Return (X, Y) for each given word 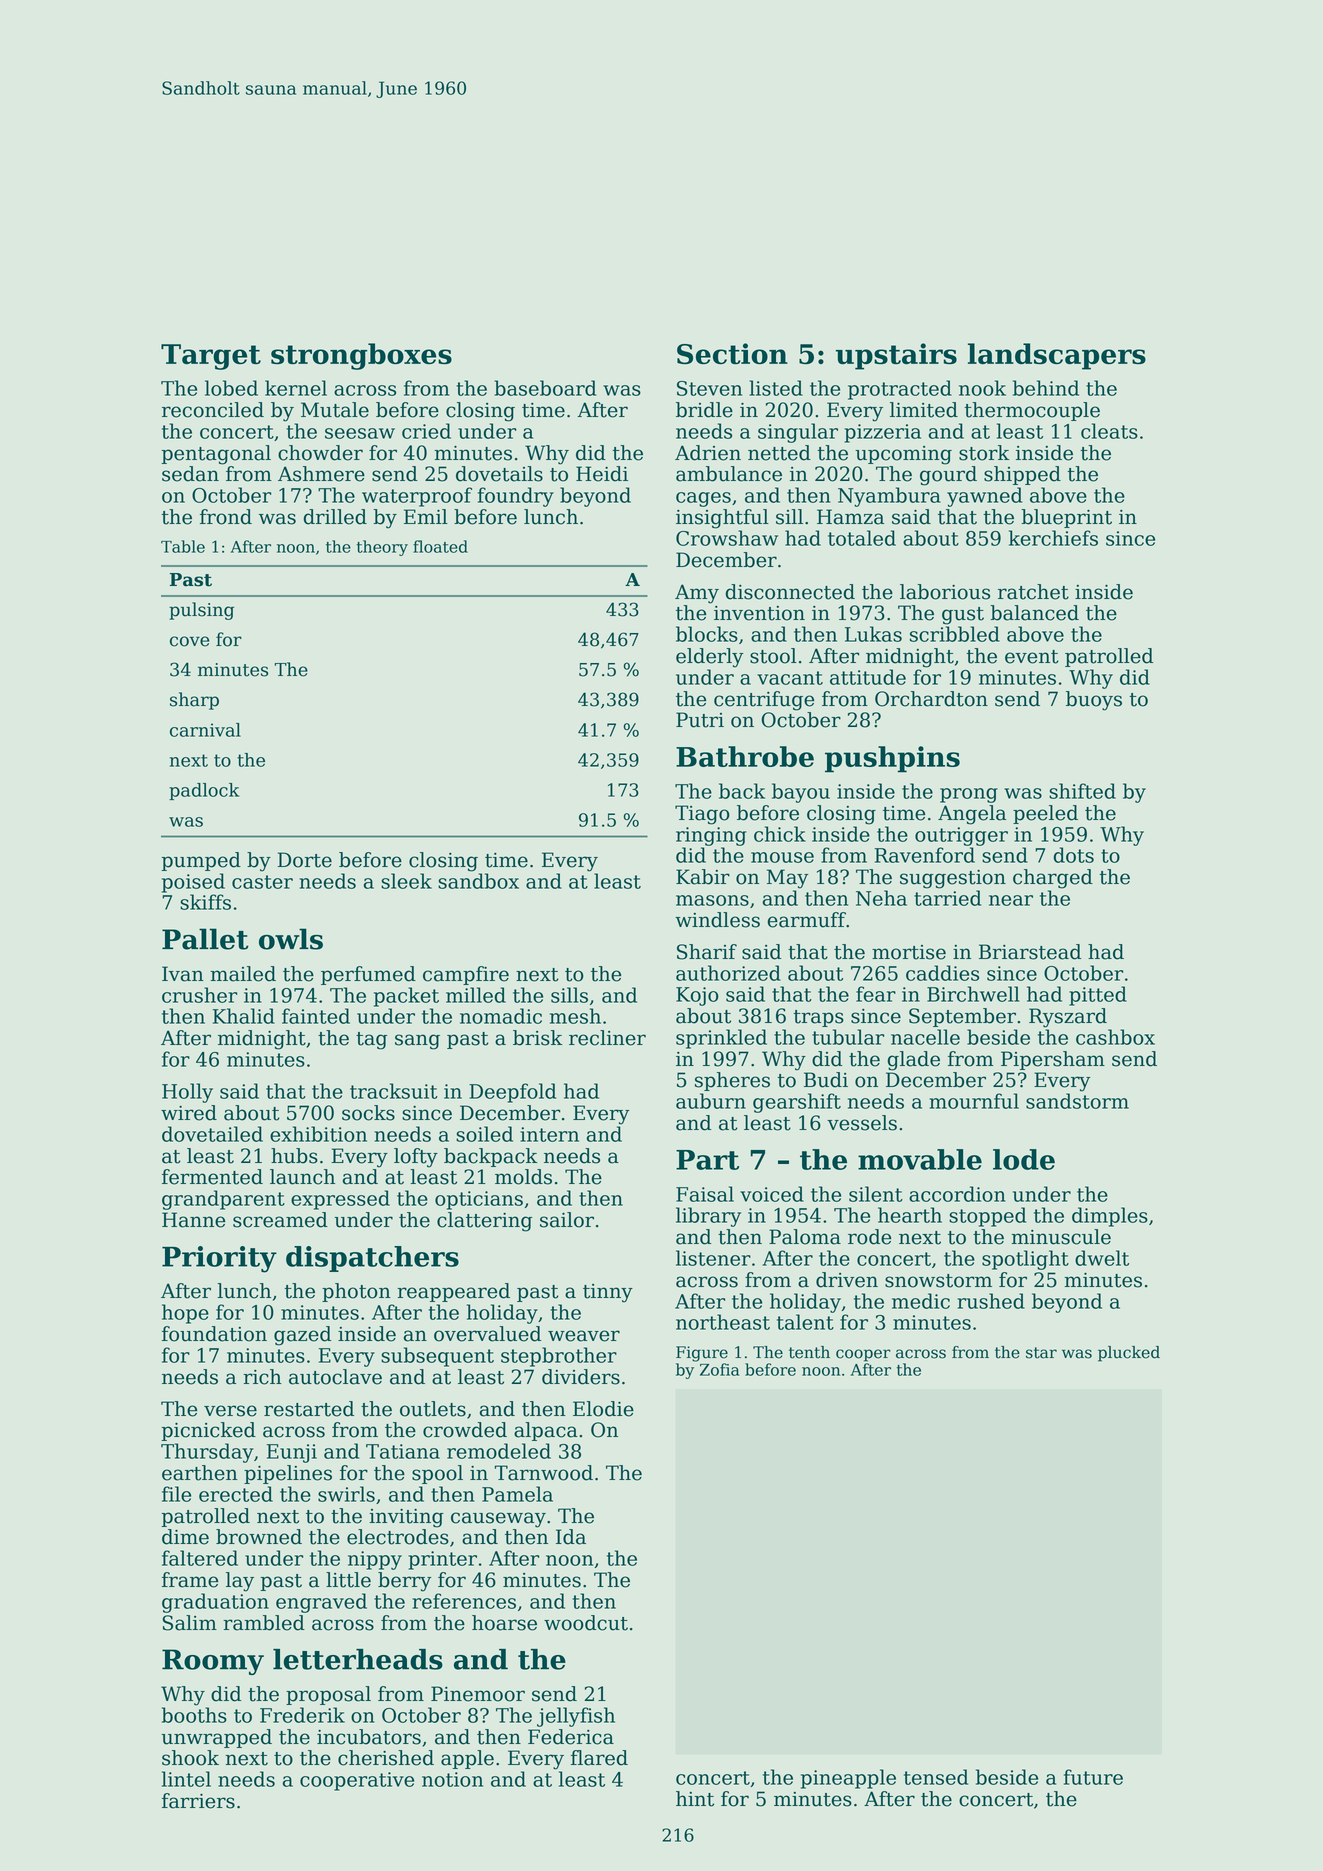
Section (732, 353)
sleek (406, 881)
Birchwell (973, 994)
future (1093, 1777)
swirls (346, 1494)
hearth (910, 1215)
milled (476, 995)
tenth (809, 1352)
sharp (194, 701)
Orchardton (931, 699)
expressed (340, 1200)
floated (440, 546)
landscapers (1057, 356)
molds (523, 1177)
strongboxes (361, 356)
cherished (386, 1758)
